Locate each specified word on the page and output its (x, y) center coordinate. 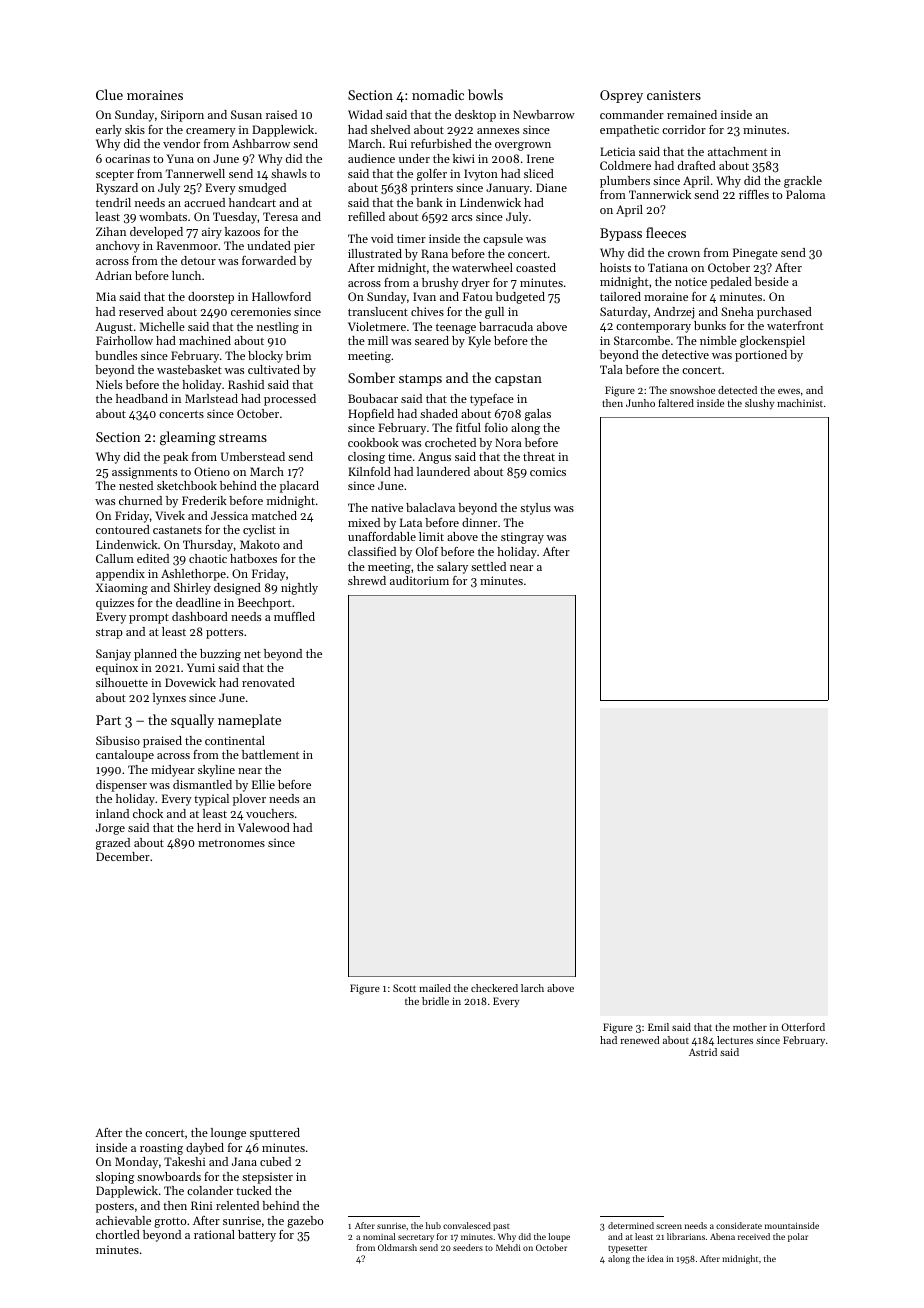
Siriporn (182, 116)
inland (112, 813)
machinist (800, 403)
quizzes (115, 604)
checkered (494, 988)
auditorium (419, 580)
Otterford (803, 1027)
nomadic (438, 94)
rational (214, 1234)
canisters (674, 95)
